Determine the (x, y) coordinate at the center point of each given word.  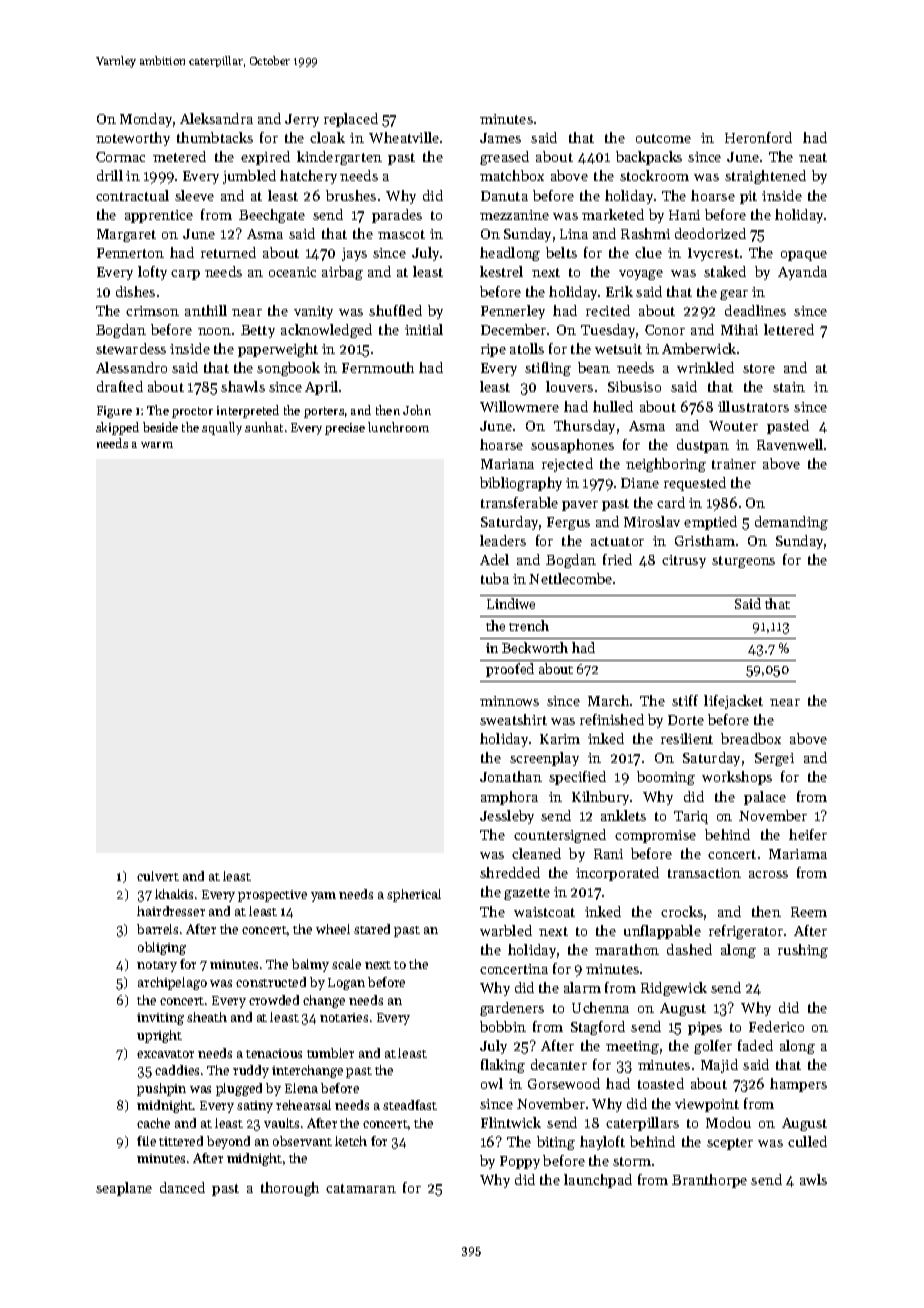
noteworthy (133, 139)
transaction (704, 873)
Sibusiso (634, 386)
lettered (789, 329)
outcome (663, 138)
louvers (569, 386)
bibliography (521, 484)
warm (157, 445)
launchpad (598, 1181)
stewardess (131, 348)
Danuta (504, 196)
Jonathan (511, 776)
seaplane (124, 1189)
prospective (272, 896)
